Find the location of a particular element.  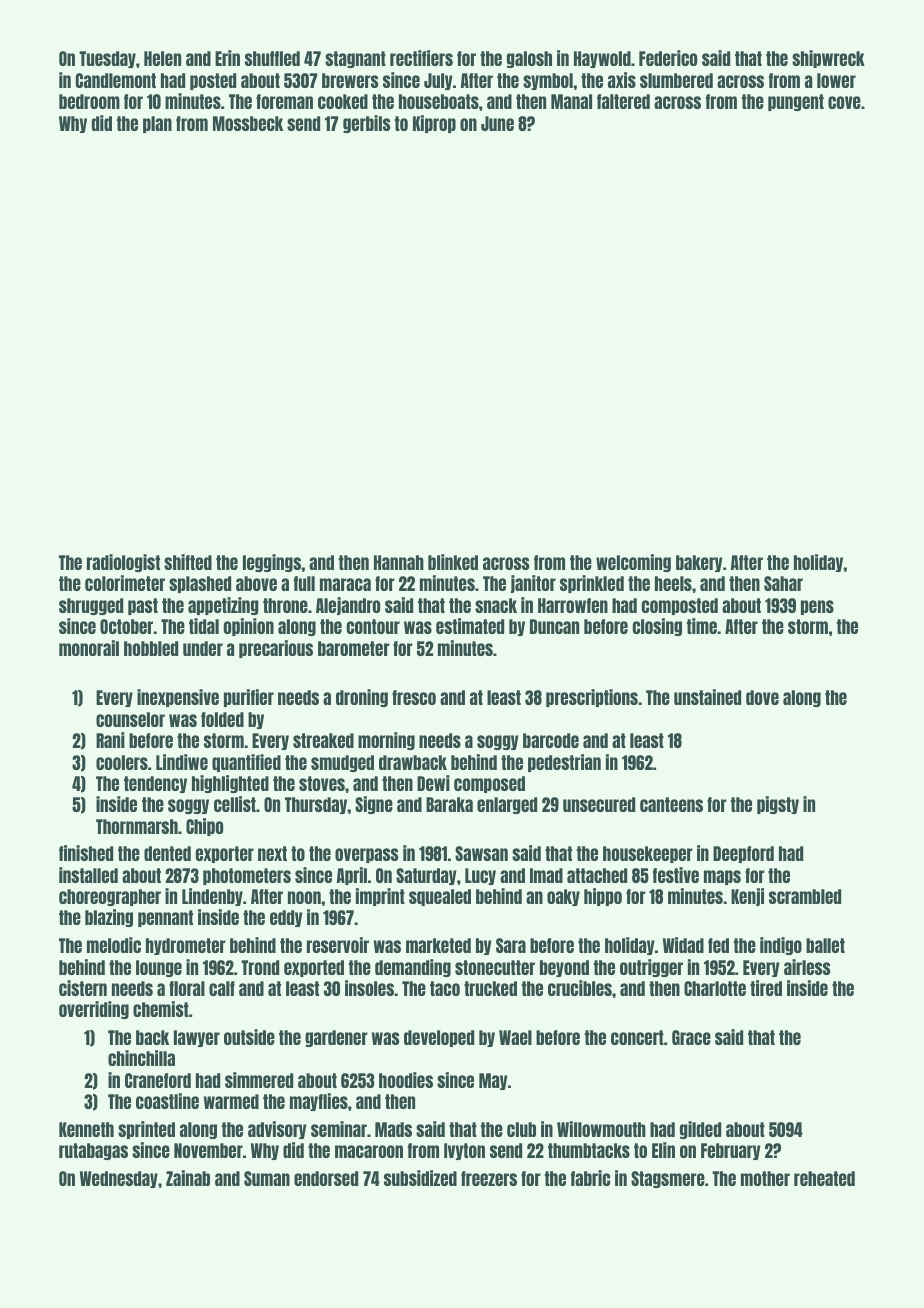

plan is located at coordinates (157, 124).
